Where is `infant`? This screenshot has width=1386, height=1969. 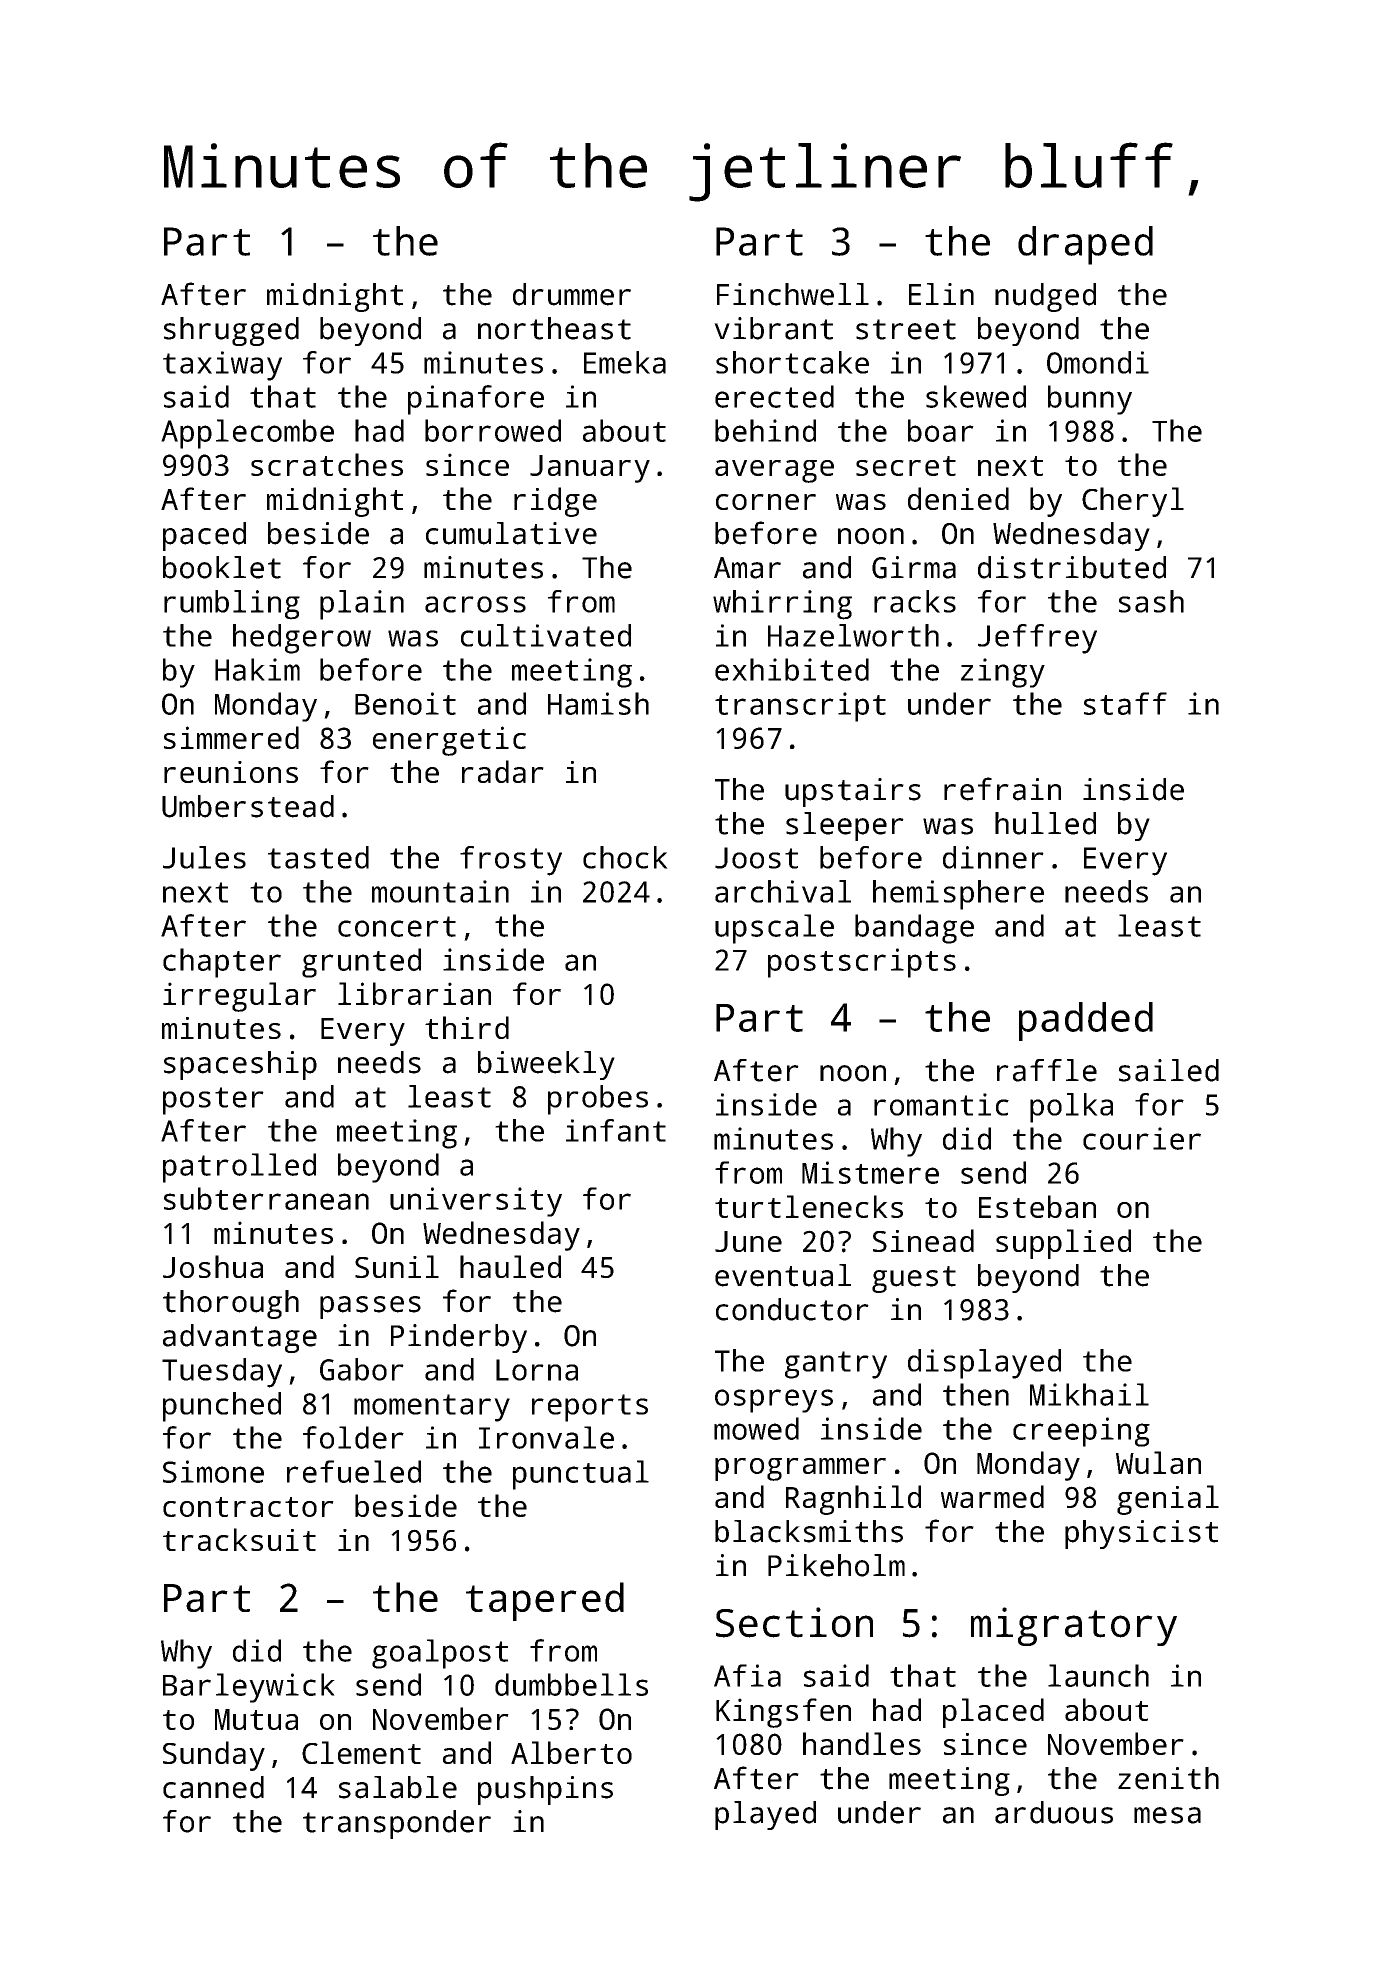
infant is located at coordinates (616, 1130).
